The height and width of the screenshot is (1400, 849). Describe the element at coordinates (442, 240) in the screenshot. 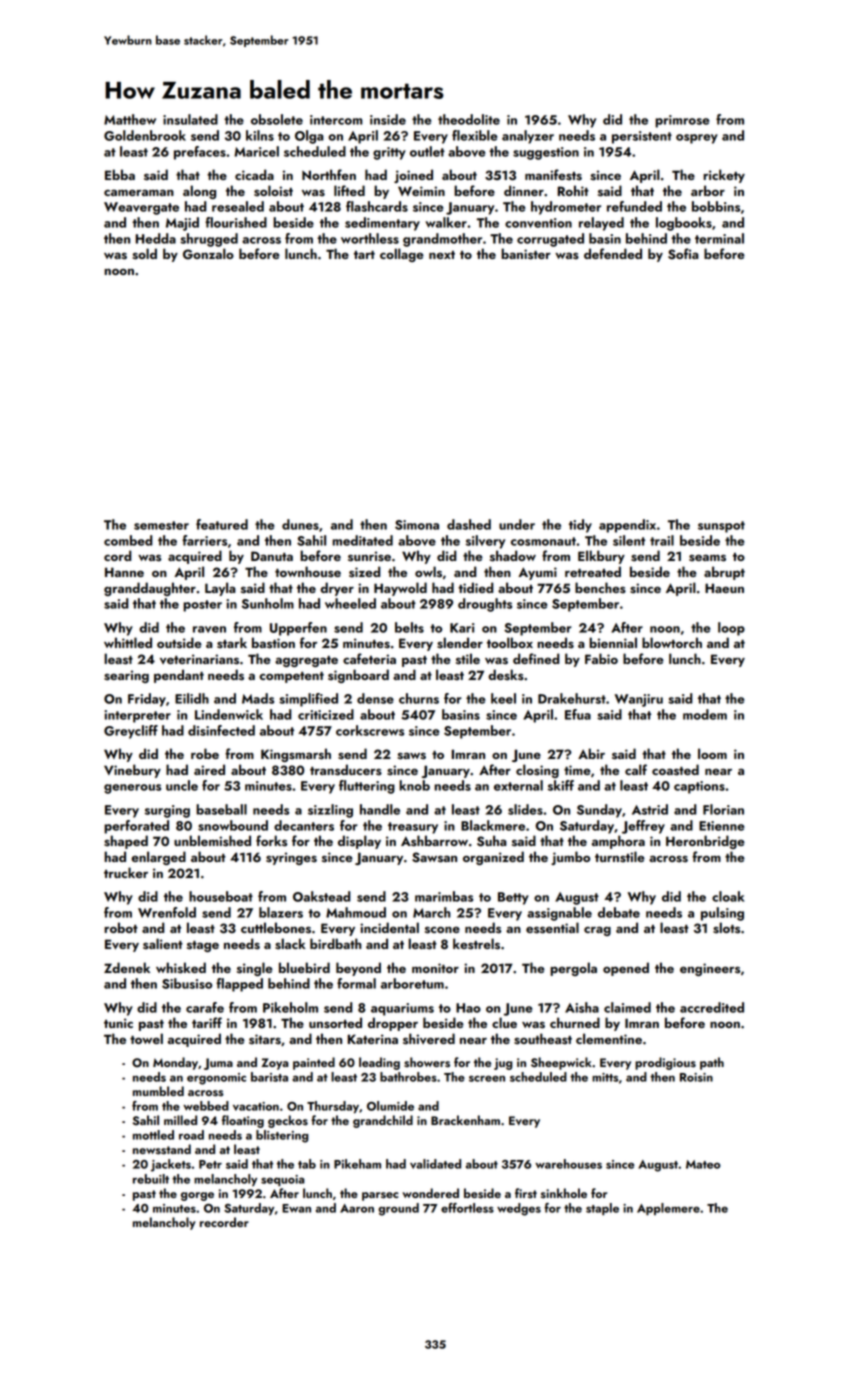

I see `grandmother` at that location.
